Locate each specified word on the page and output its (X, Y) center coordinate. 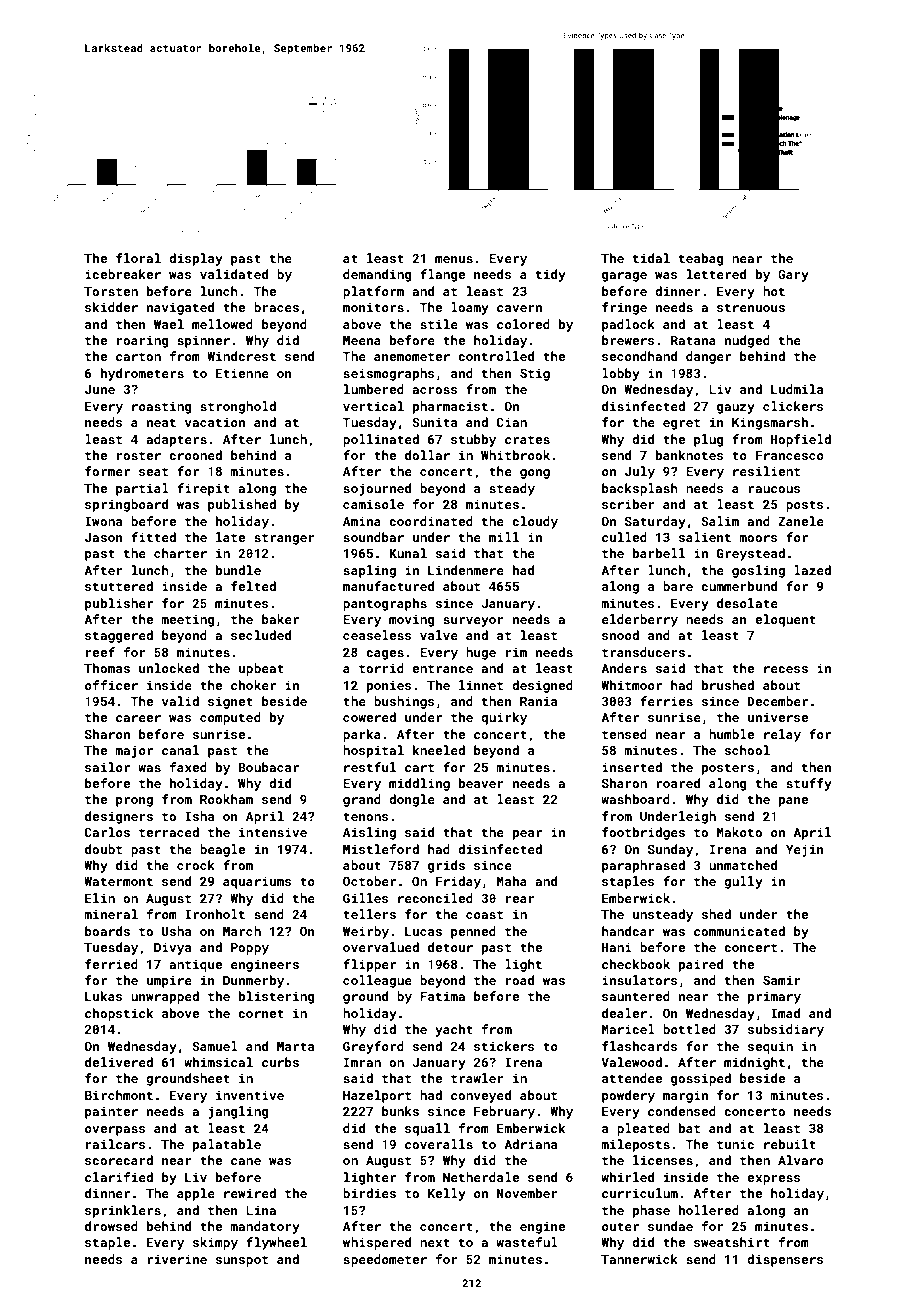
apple (196, 1194)
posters (728, 769)
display (196, 259)
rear (520, 899)
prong (134, 802)
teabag (701, 259)
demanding (377, 275)
